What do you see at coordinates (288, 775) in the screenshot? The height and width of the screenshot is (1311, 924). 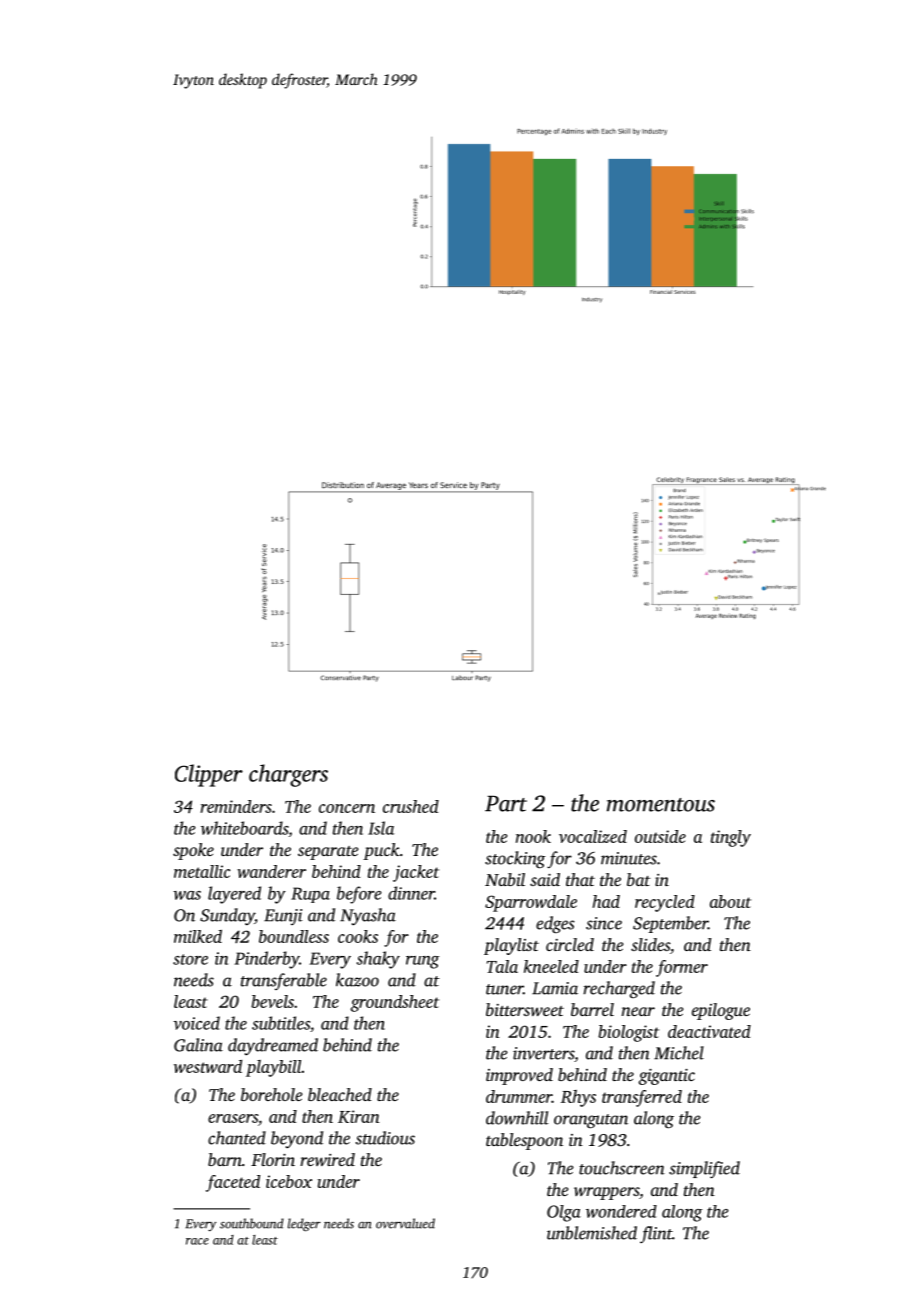 I see `chargers` at bounding box center [288, 775].
